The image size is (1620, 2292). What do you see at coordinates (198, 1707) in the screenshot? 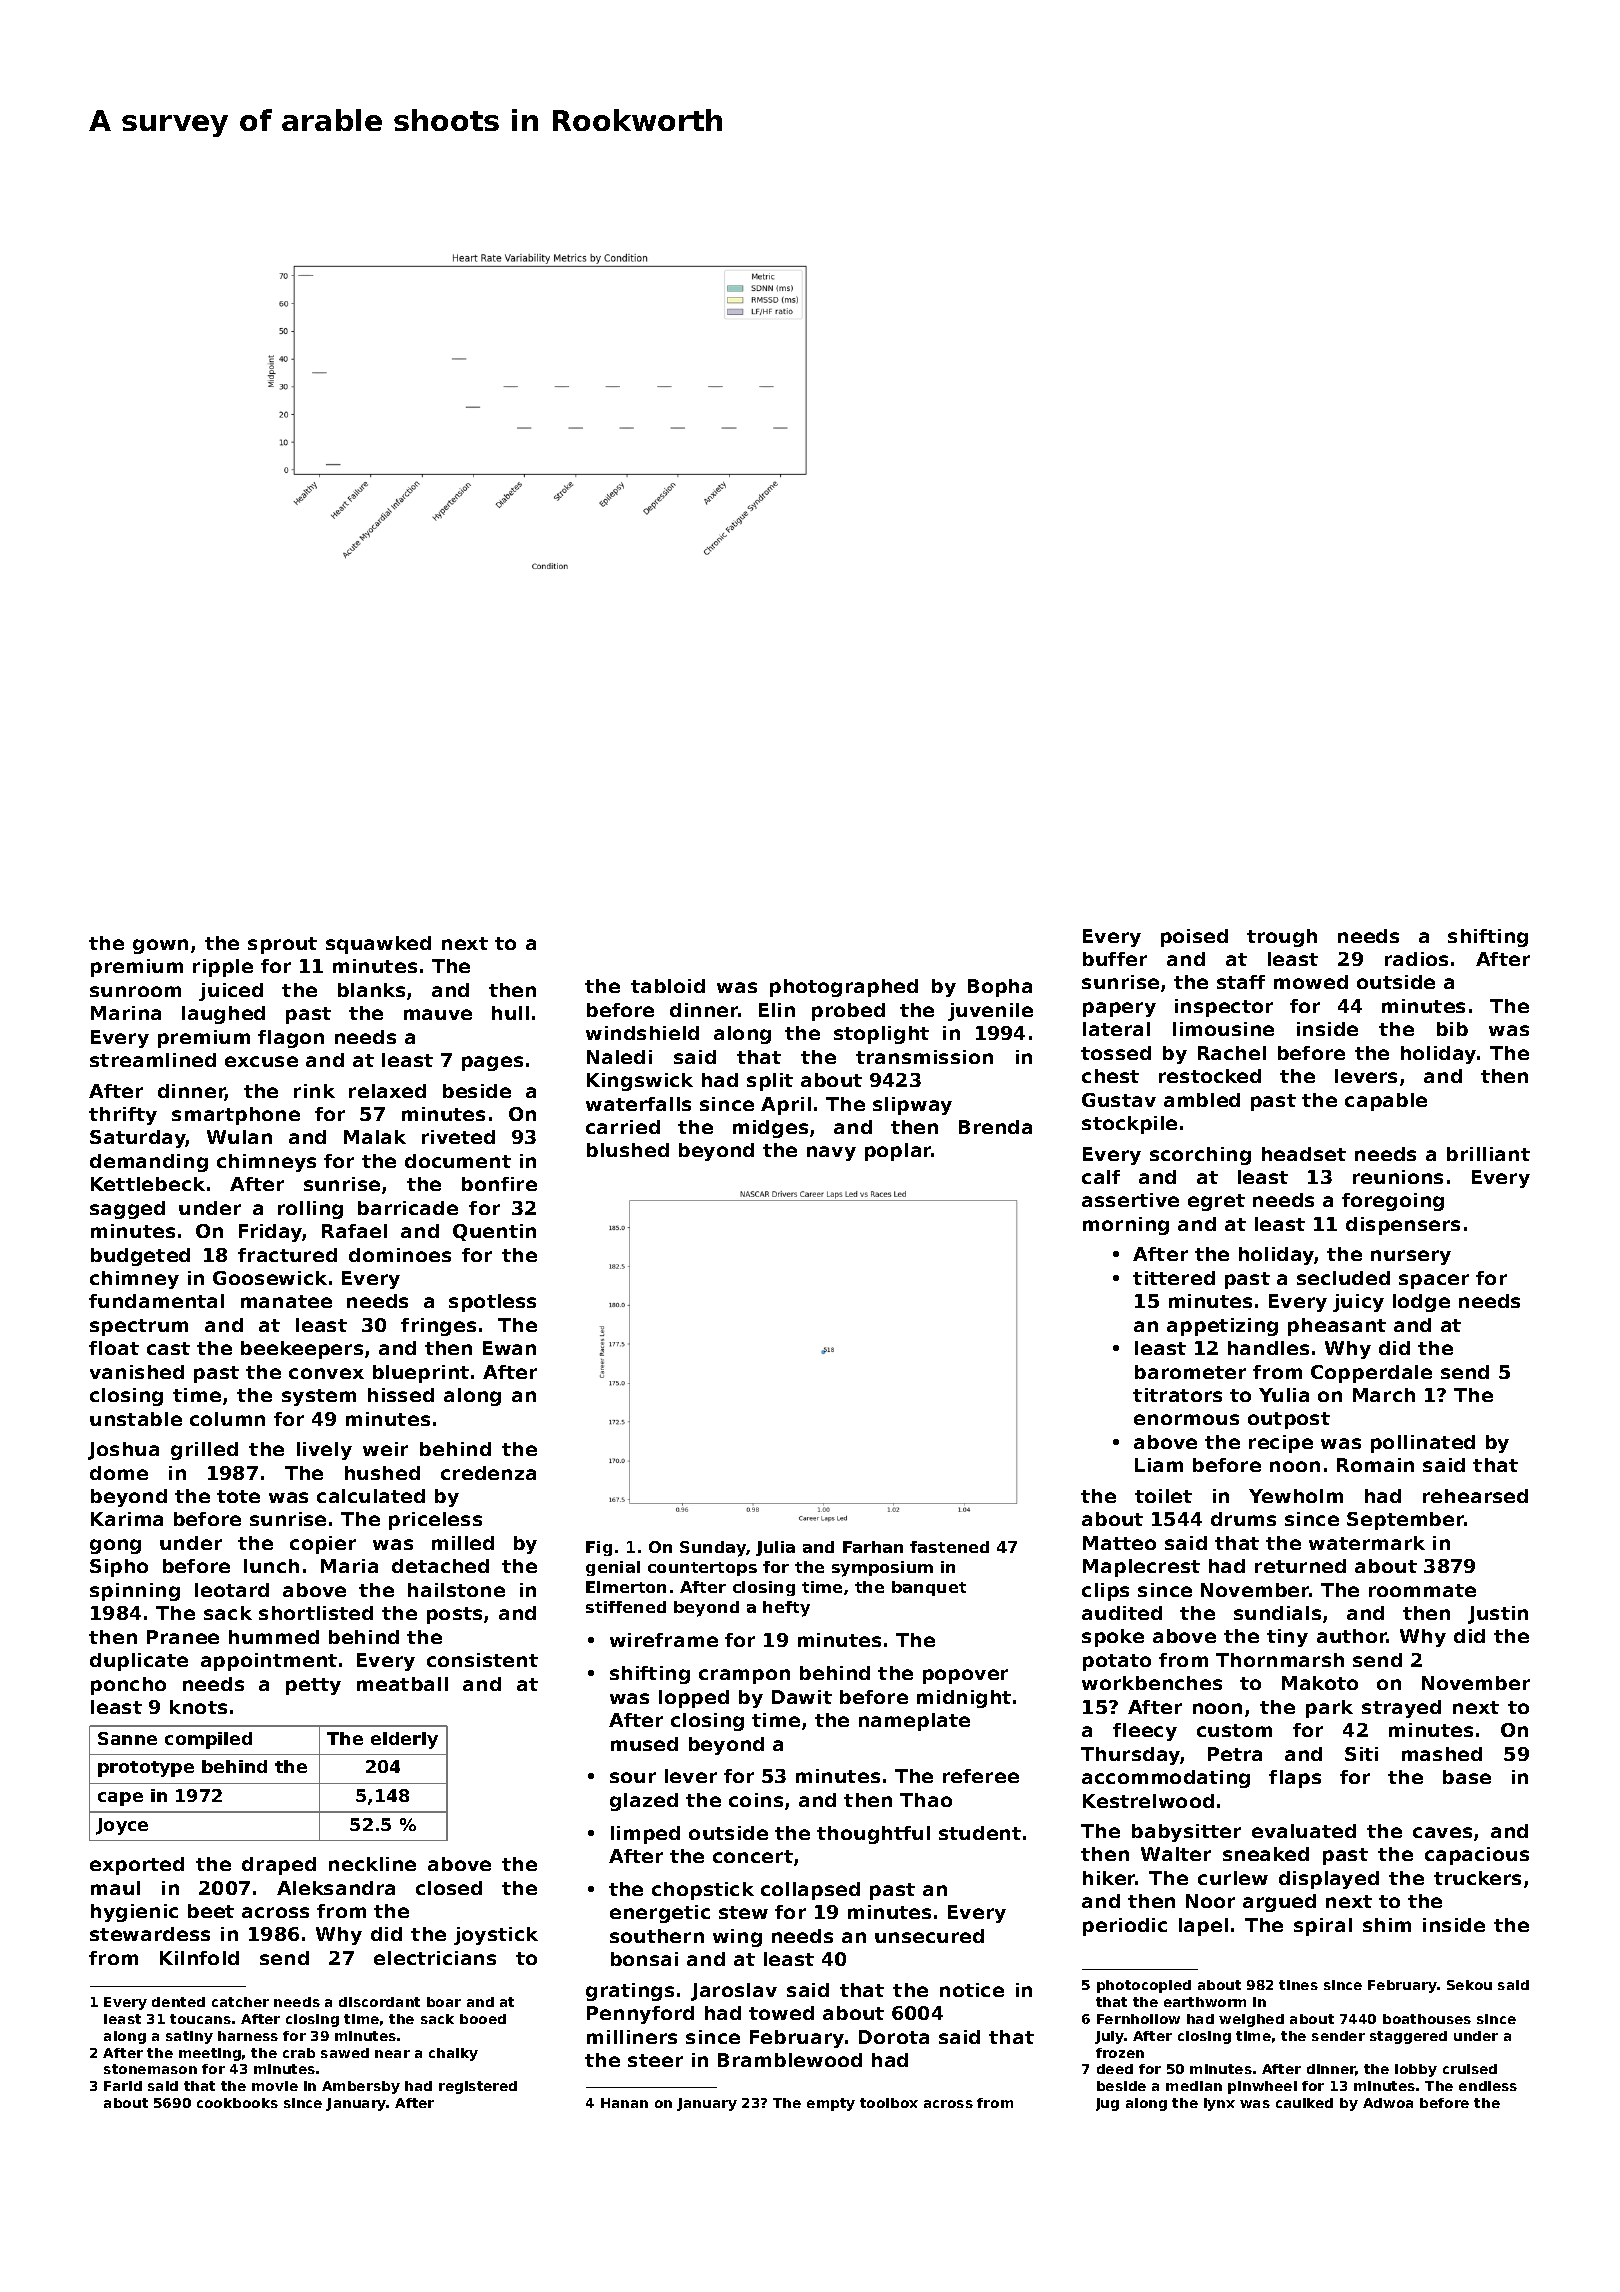
I see `knots` at bounding box center [198, 1707].
